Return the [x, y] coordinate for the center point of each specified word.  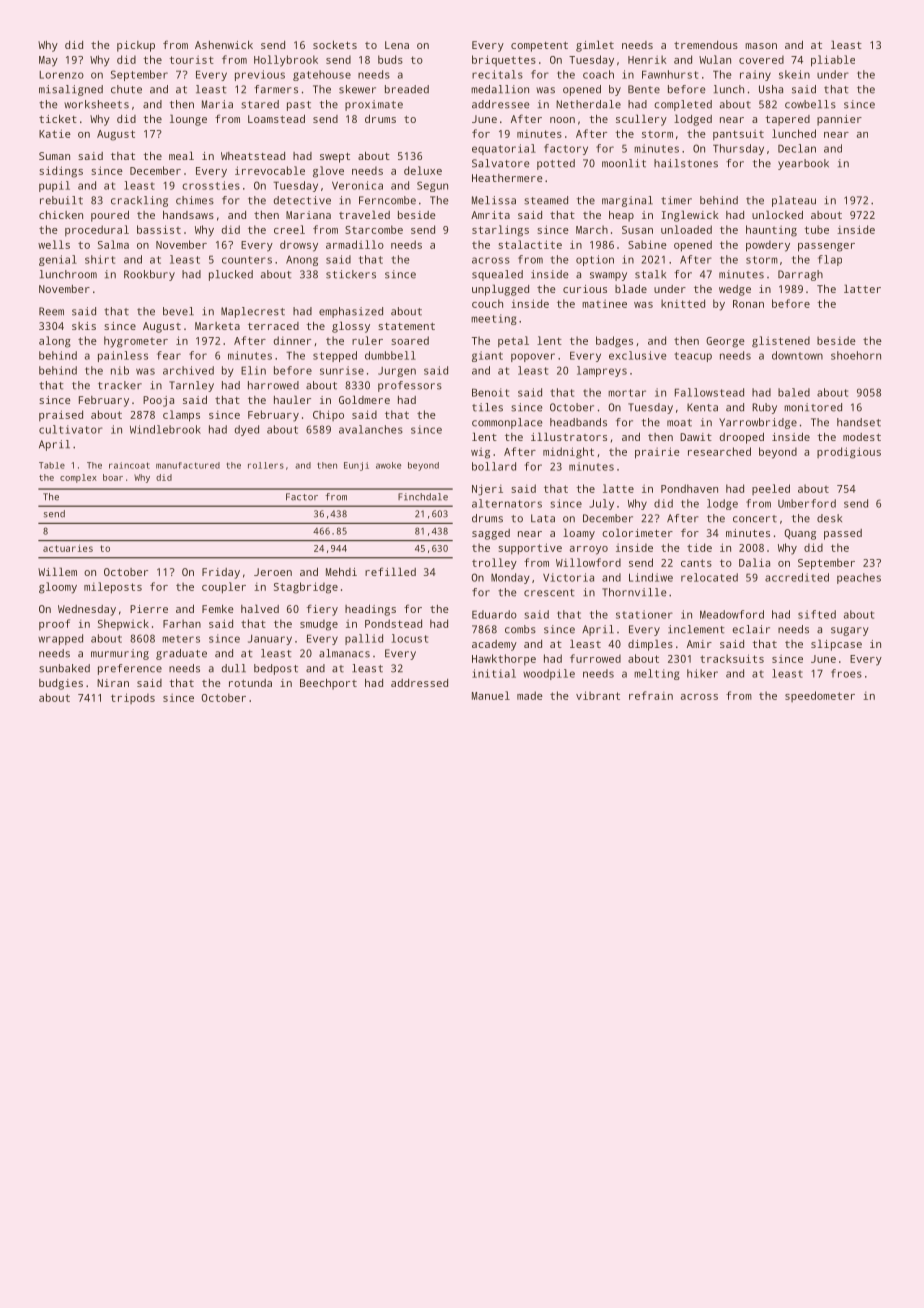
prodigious [849, 453]
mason [761, 46]
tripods [133, 698]
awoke [388, 465]
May [48, 61]
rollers [266, 465]
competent [539, 47]
